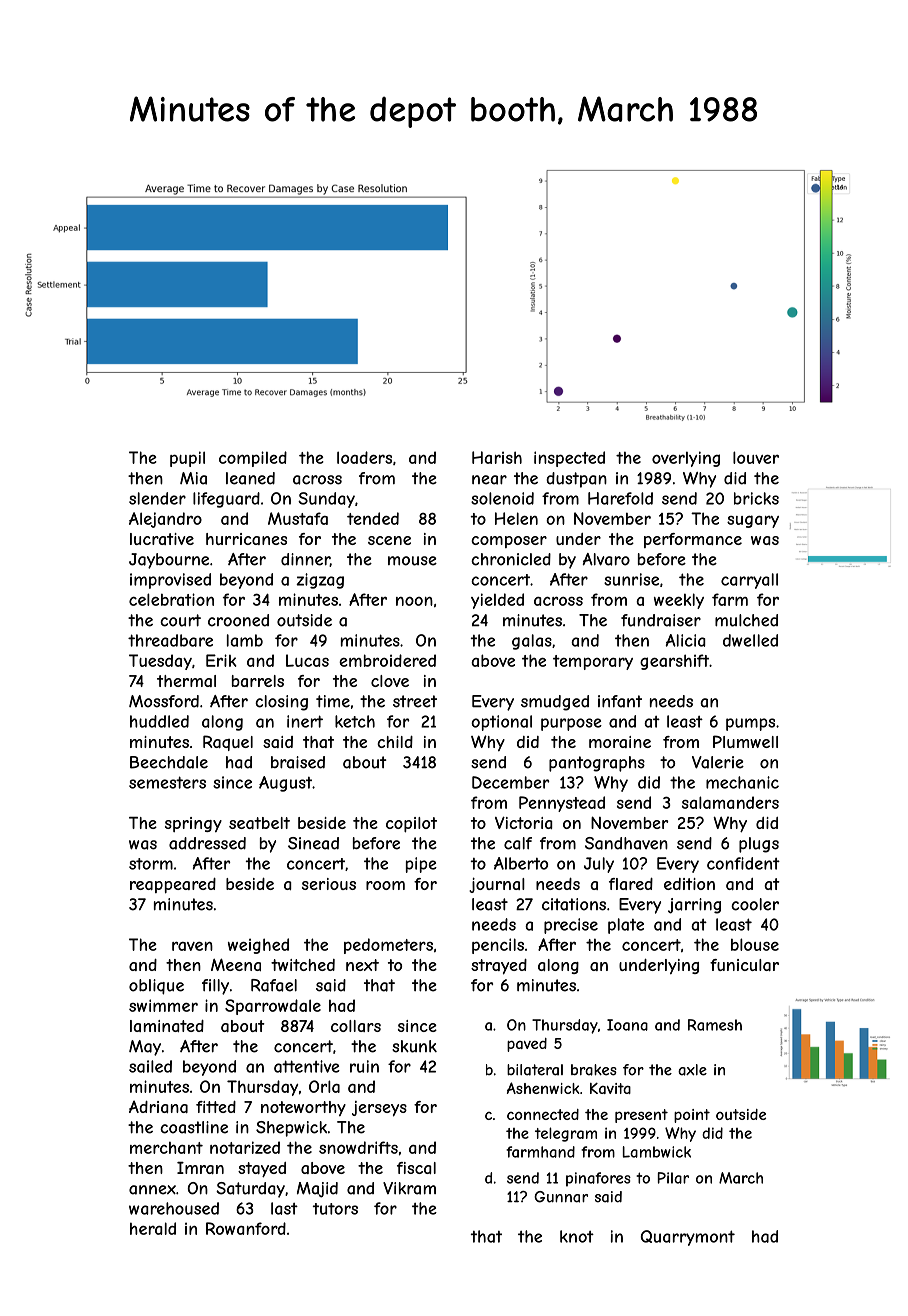 The height and width of the screenshot is (1316, 908). Describe the element at coordinates (594, 1070) in the screenshot. I see `brakes` at that location.
